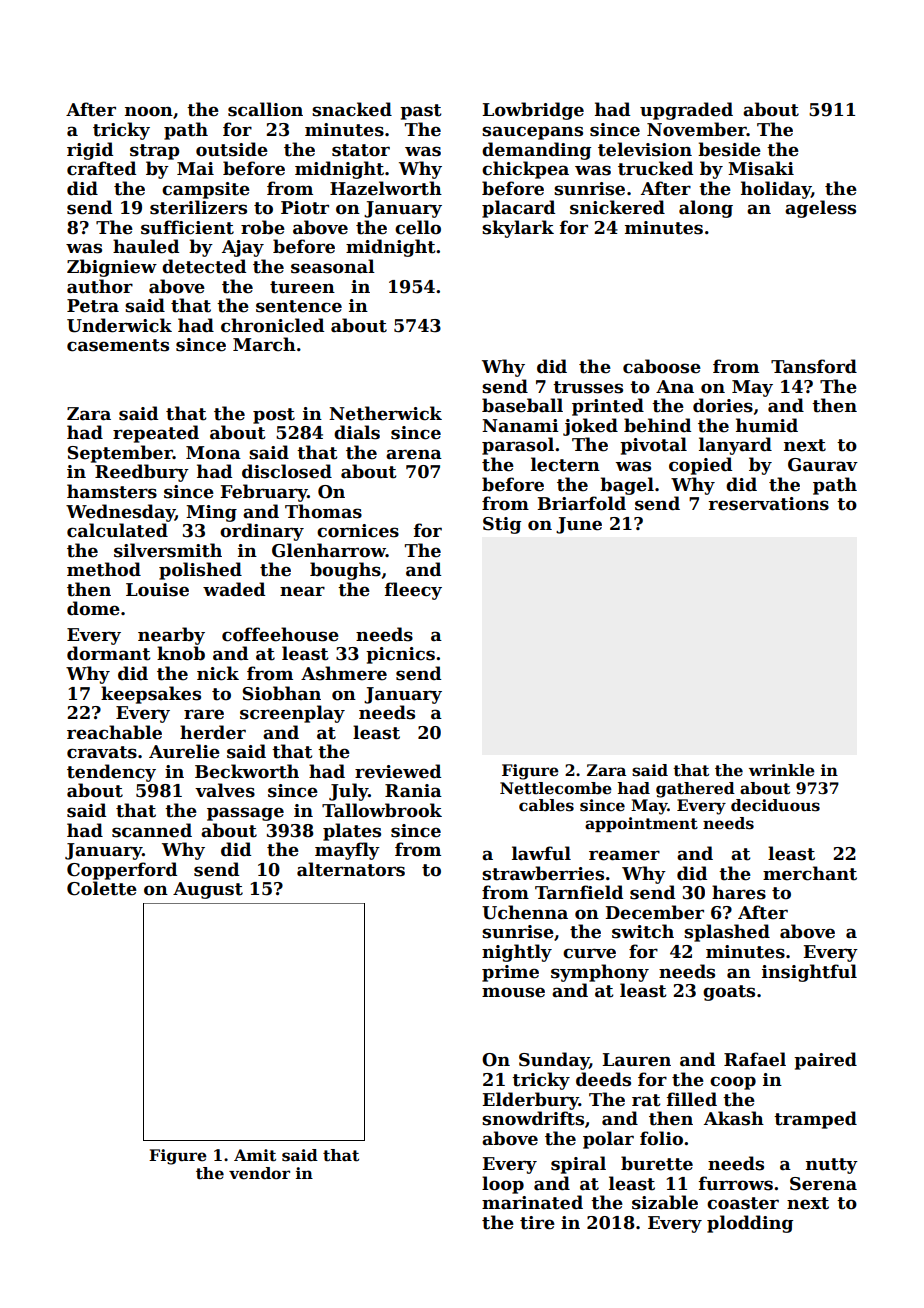 Image resolution: width=924 pixels, height=1308 pixels. What do you see at coordinates (695, 790) in the screenshot?
I see `gathered` at bounding box center [695, 790].
